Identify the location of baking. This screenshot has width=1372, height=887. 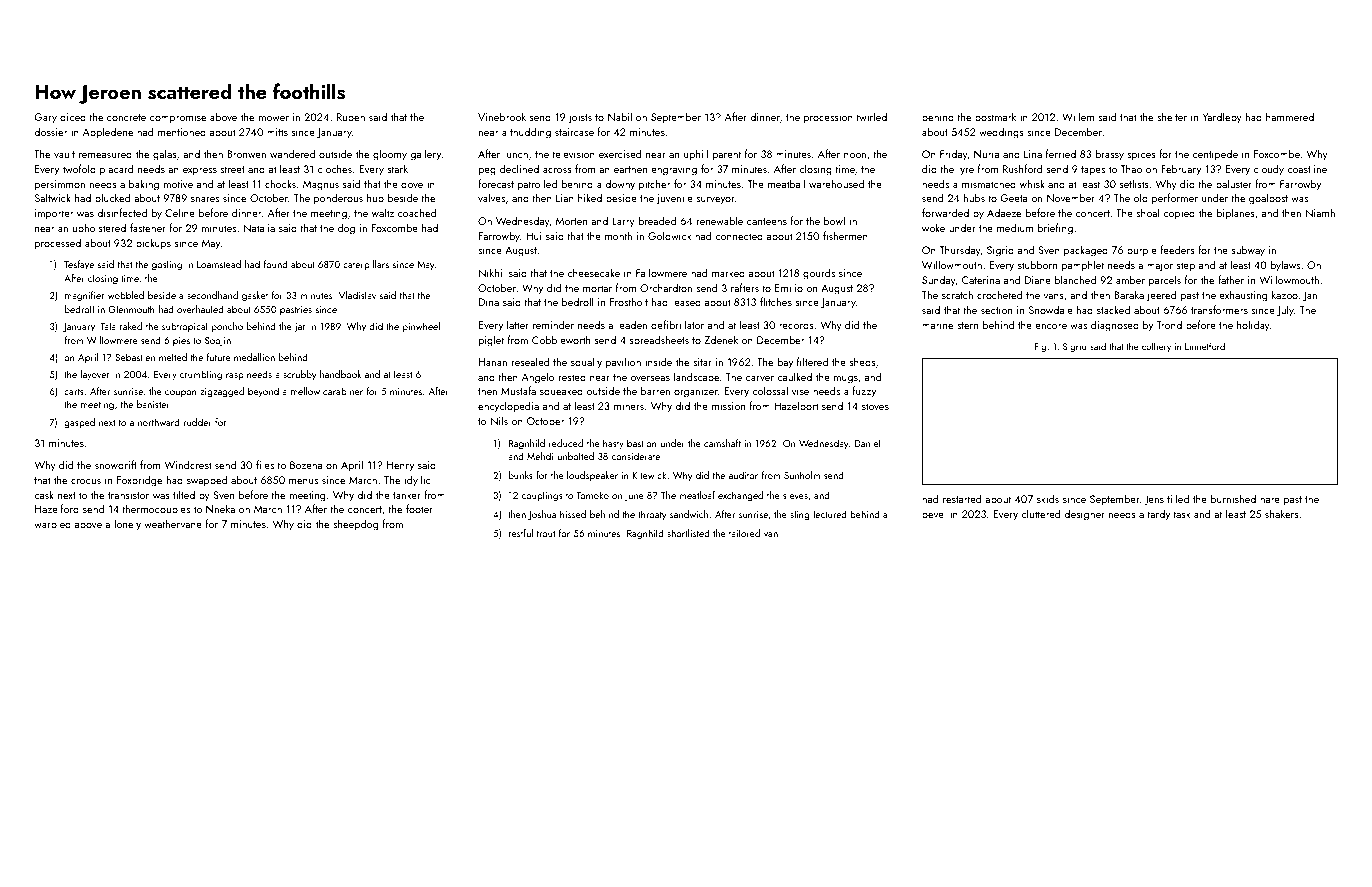
(144, 185).
